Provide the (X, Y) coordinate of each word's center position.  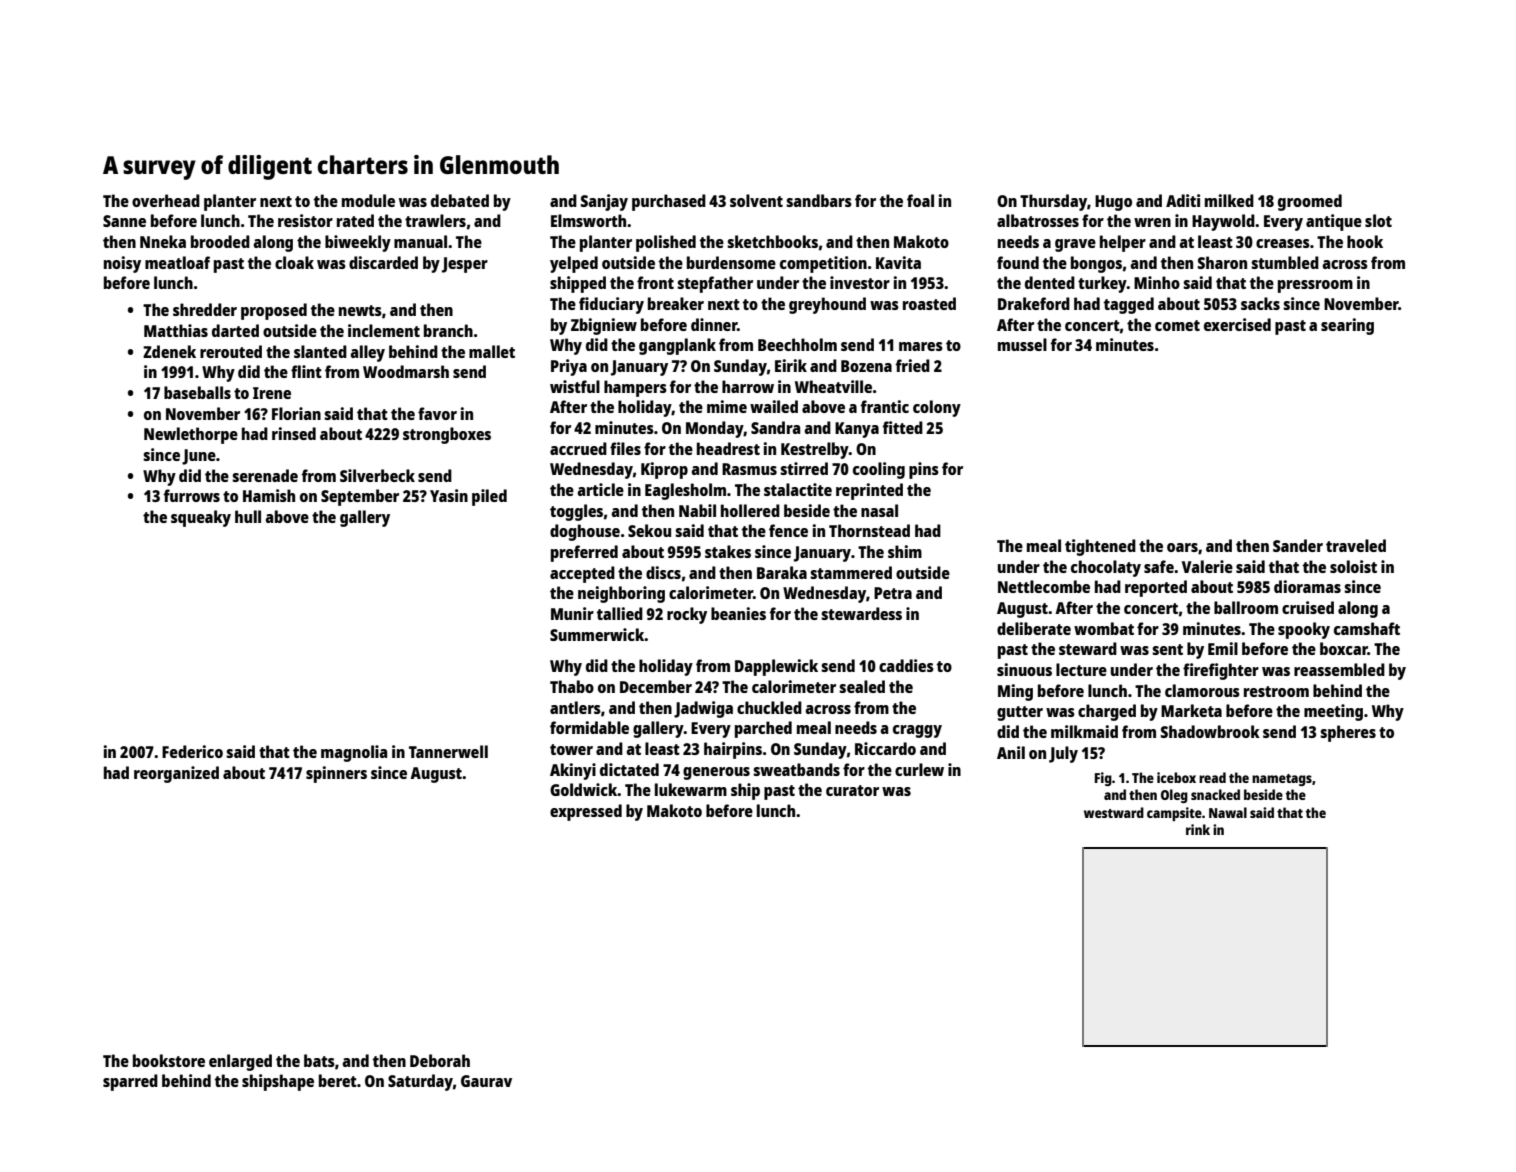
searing (1347, 326)
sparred (130, 1082)
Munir (572, 613)
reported (1156, 588)
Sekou (649, 530)
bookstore (169, 1060)
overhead (166, 200)
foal (920, 200)
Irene (272, 393)
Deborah (440, 1060)
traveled (1356, 545)
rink (1198, 829)
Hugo (1113, 203)
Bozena (866, 366)
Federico (192, 751)
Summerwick (597, 634)
